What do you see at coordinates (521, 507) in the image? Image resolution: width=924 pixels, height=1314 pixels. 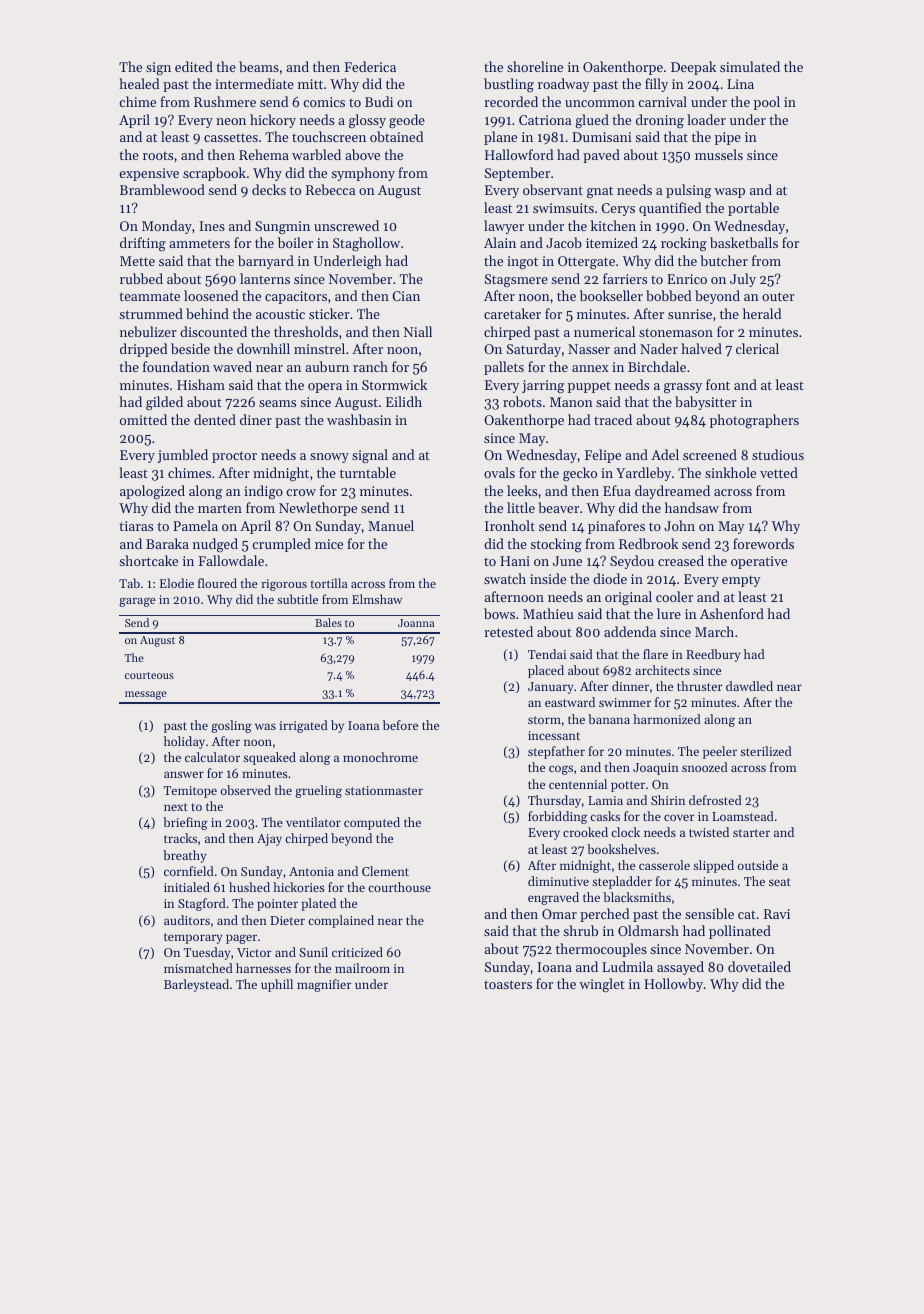 I see `little` at bounding box center [521, 507].
